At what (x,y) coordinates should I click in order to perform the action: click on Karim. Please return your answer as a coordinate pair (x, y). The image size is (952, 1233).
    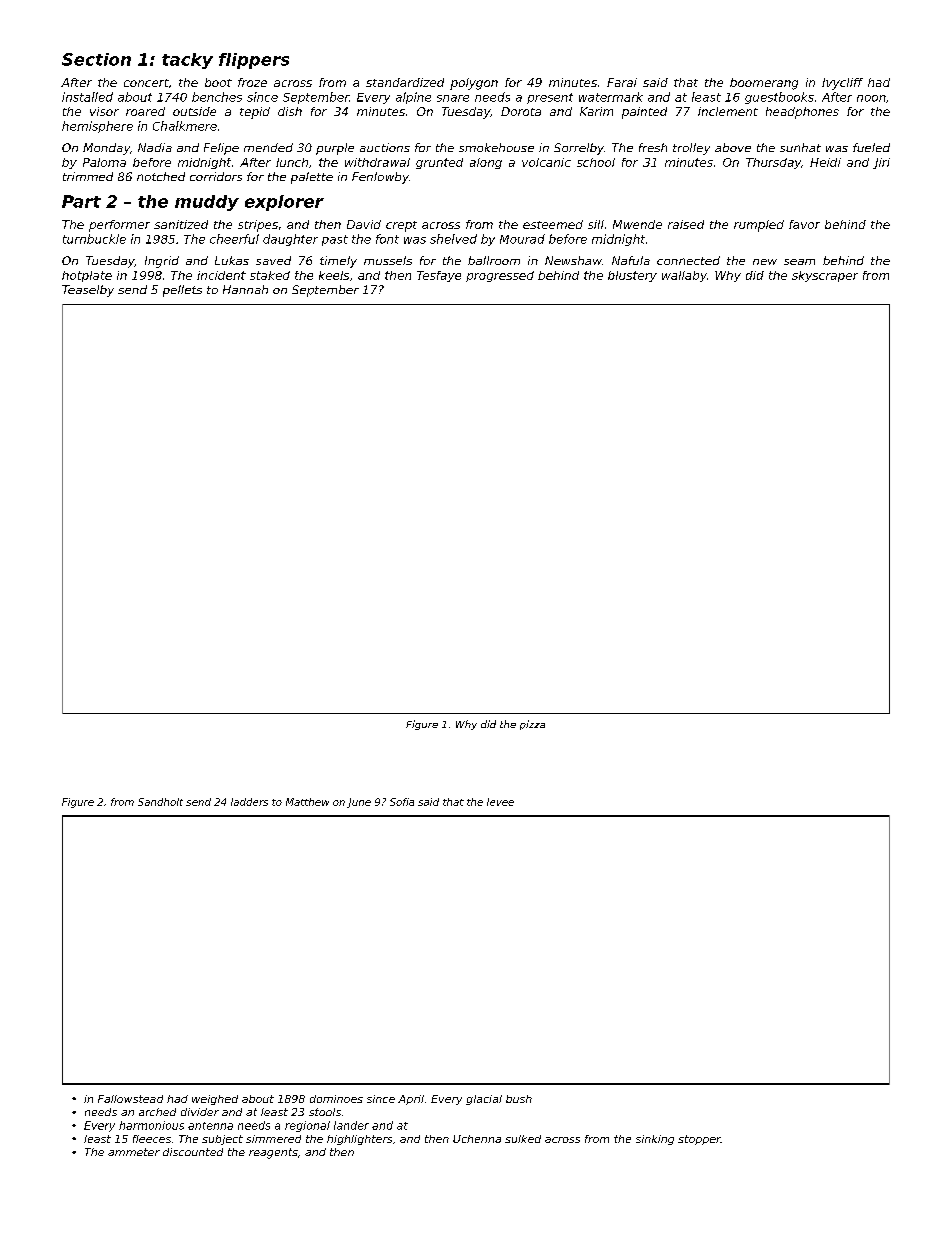
    Looking at the image, I should click on (596, 111).
